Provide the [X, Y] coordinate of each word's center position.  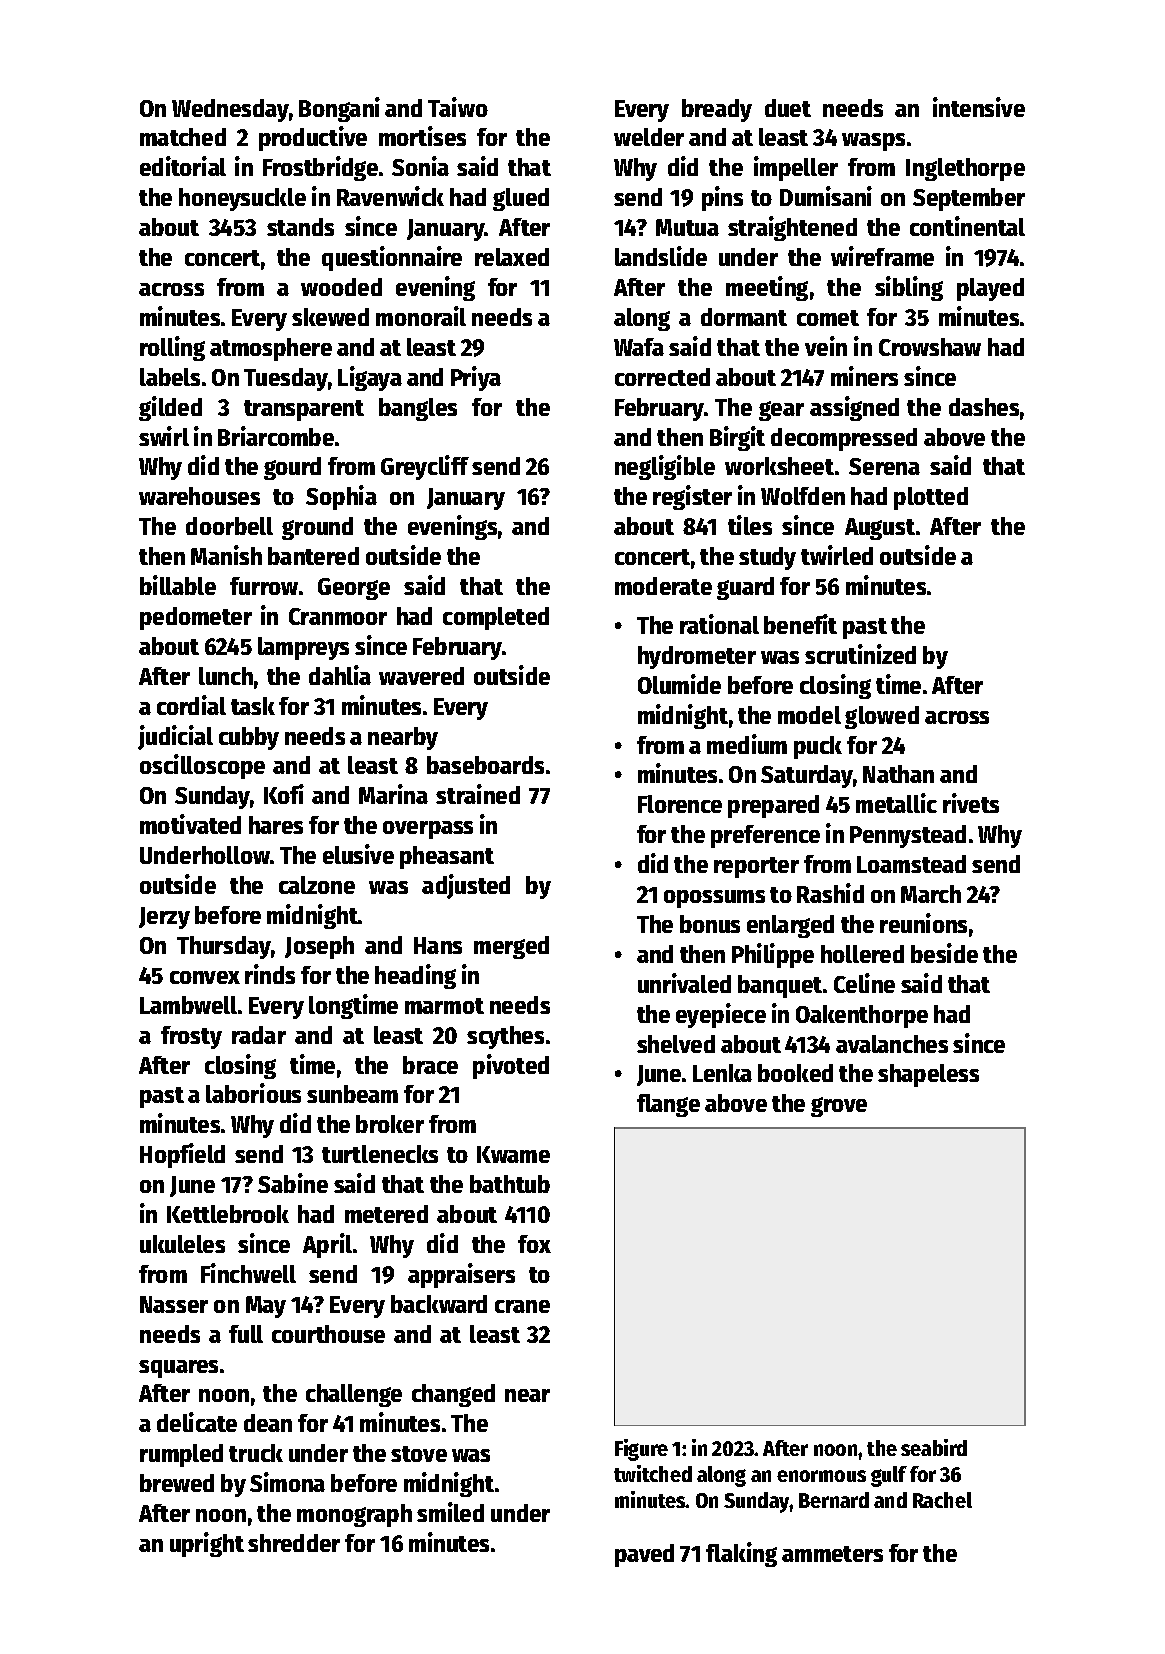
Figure [641, 1450]
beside [944, 953]
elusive [358, 854]
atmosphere [271, 349]
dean [268, 1423]
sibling [909, 288]
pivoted [511, 1066]
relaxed [512, 257]
